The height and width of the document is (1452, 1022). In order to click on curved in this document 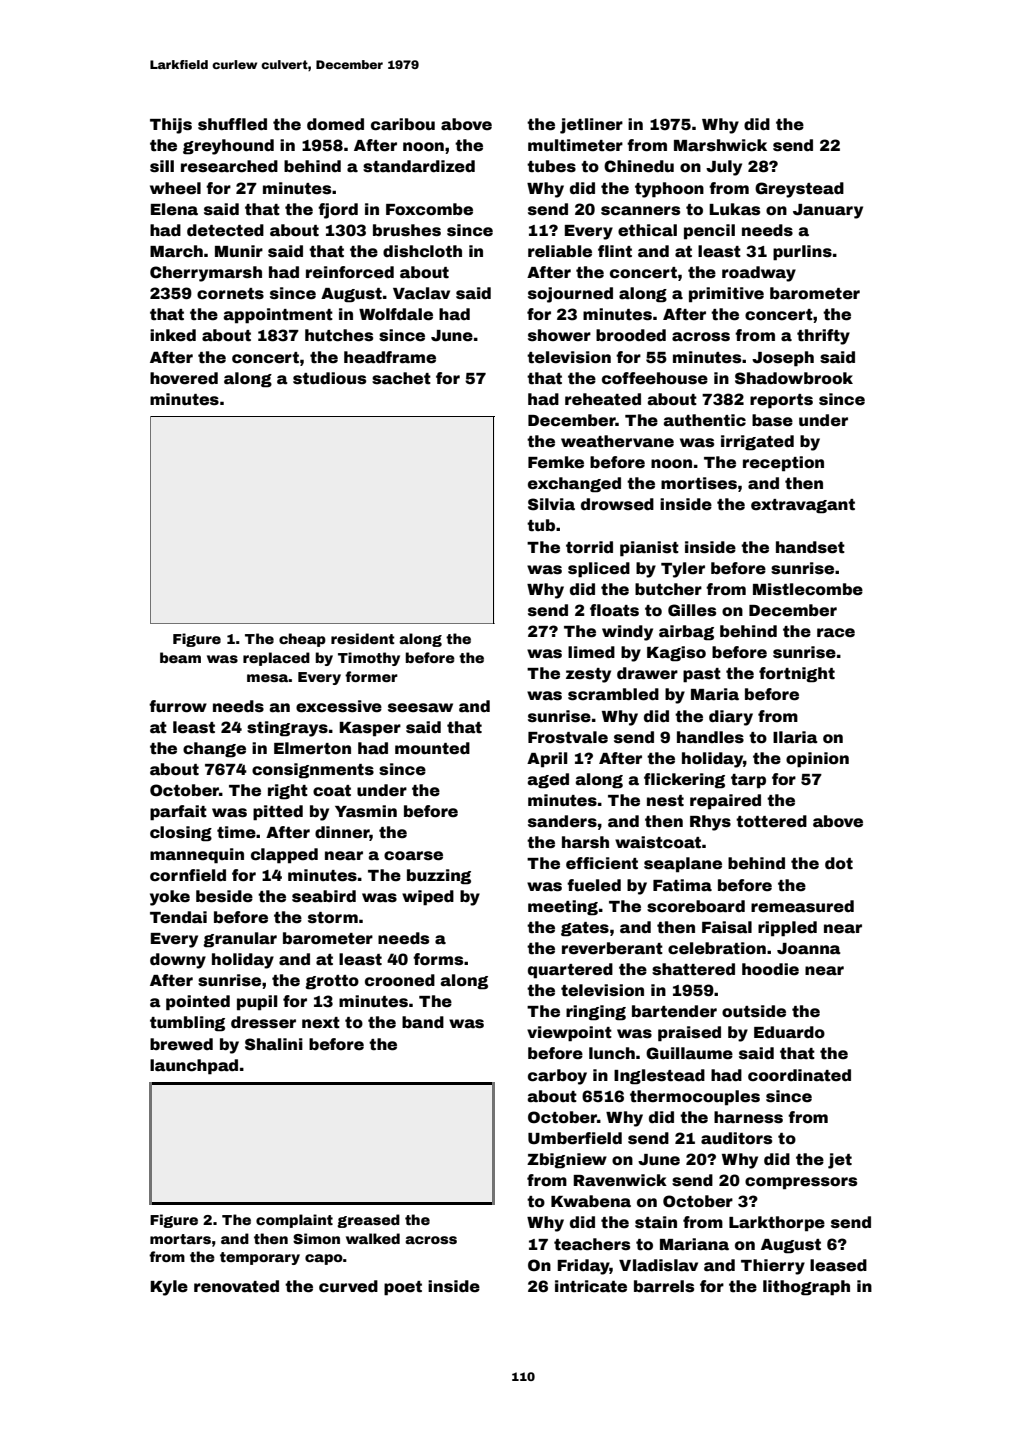, I will do `click(348, 1286)`.
